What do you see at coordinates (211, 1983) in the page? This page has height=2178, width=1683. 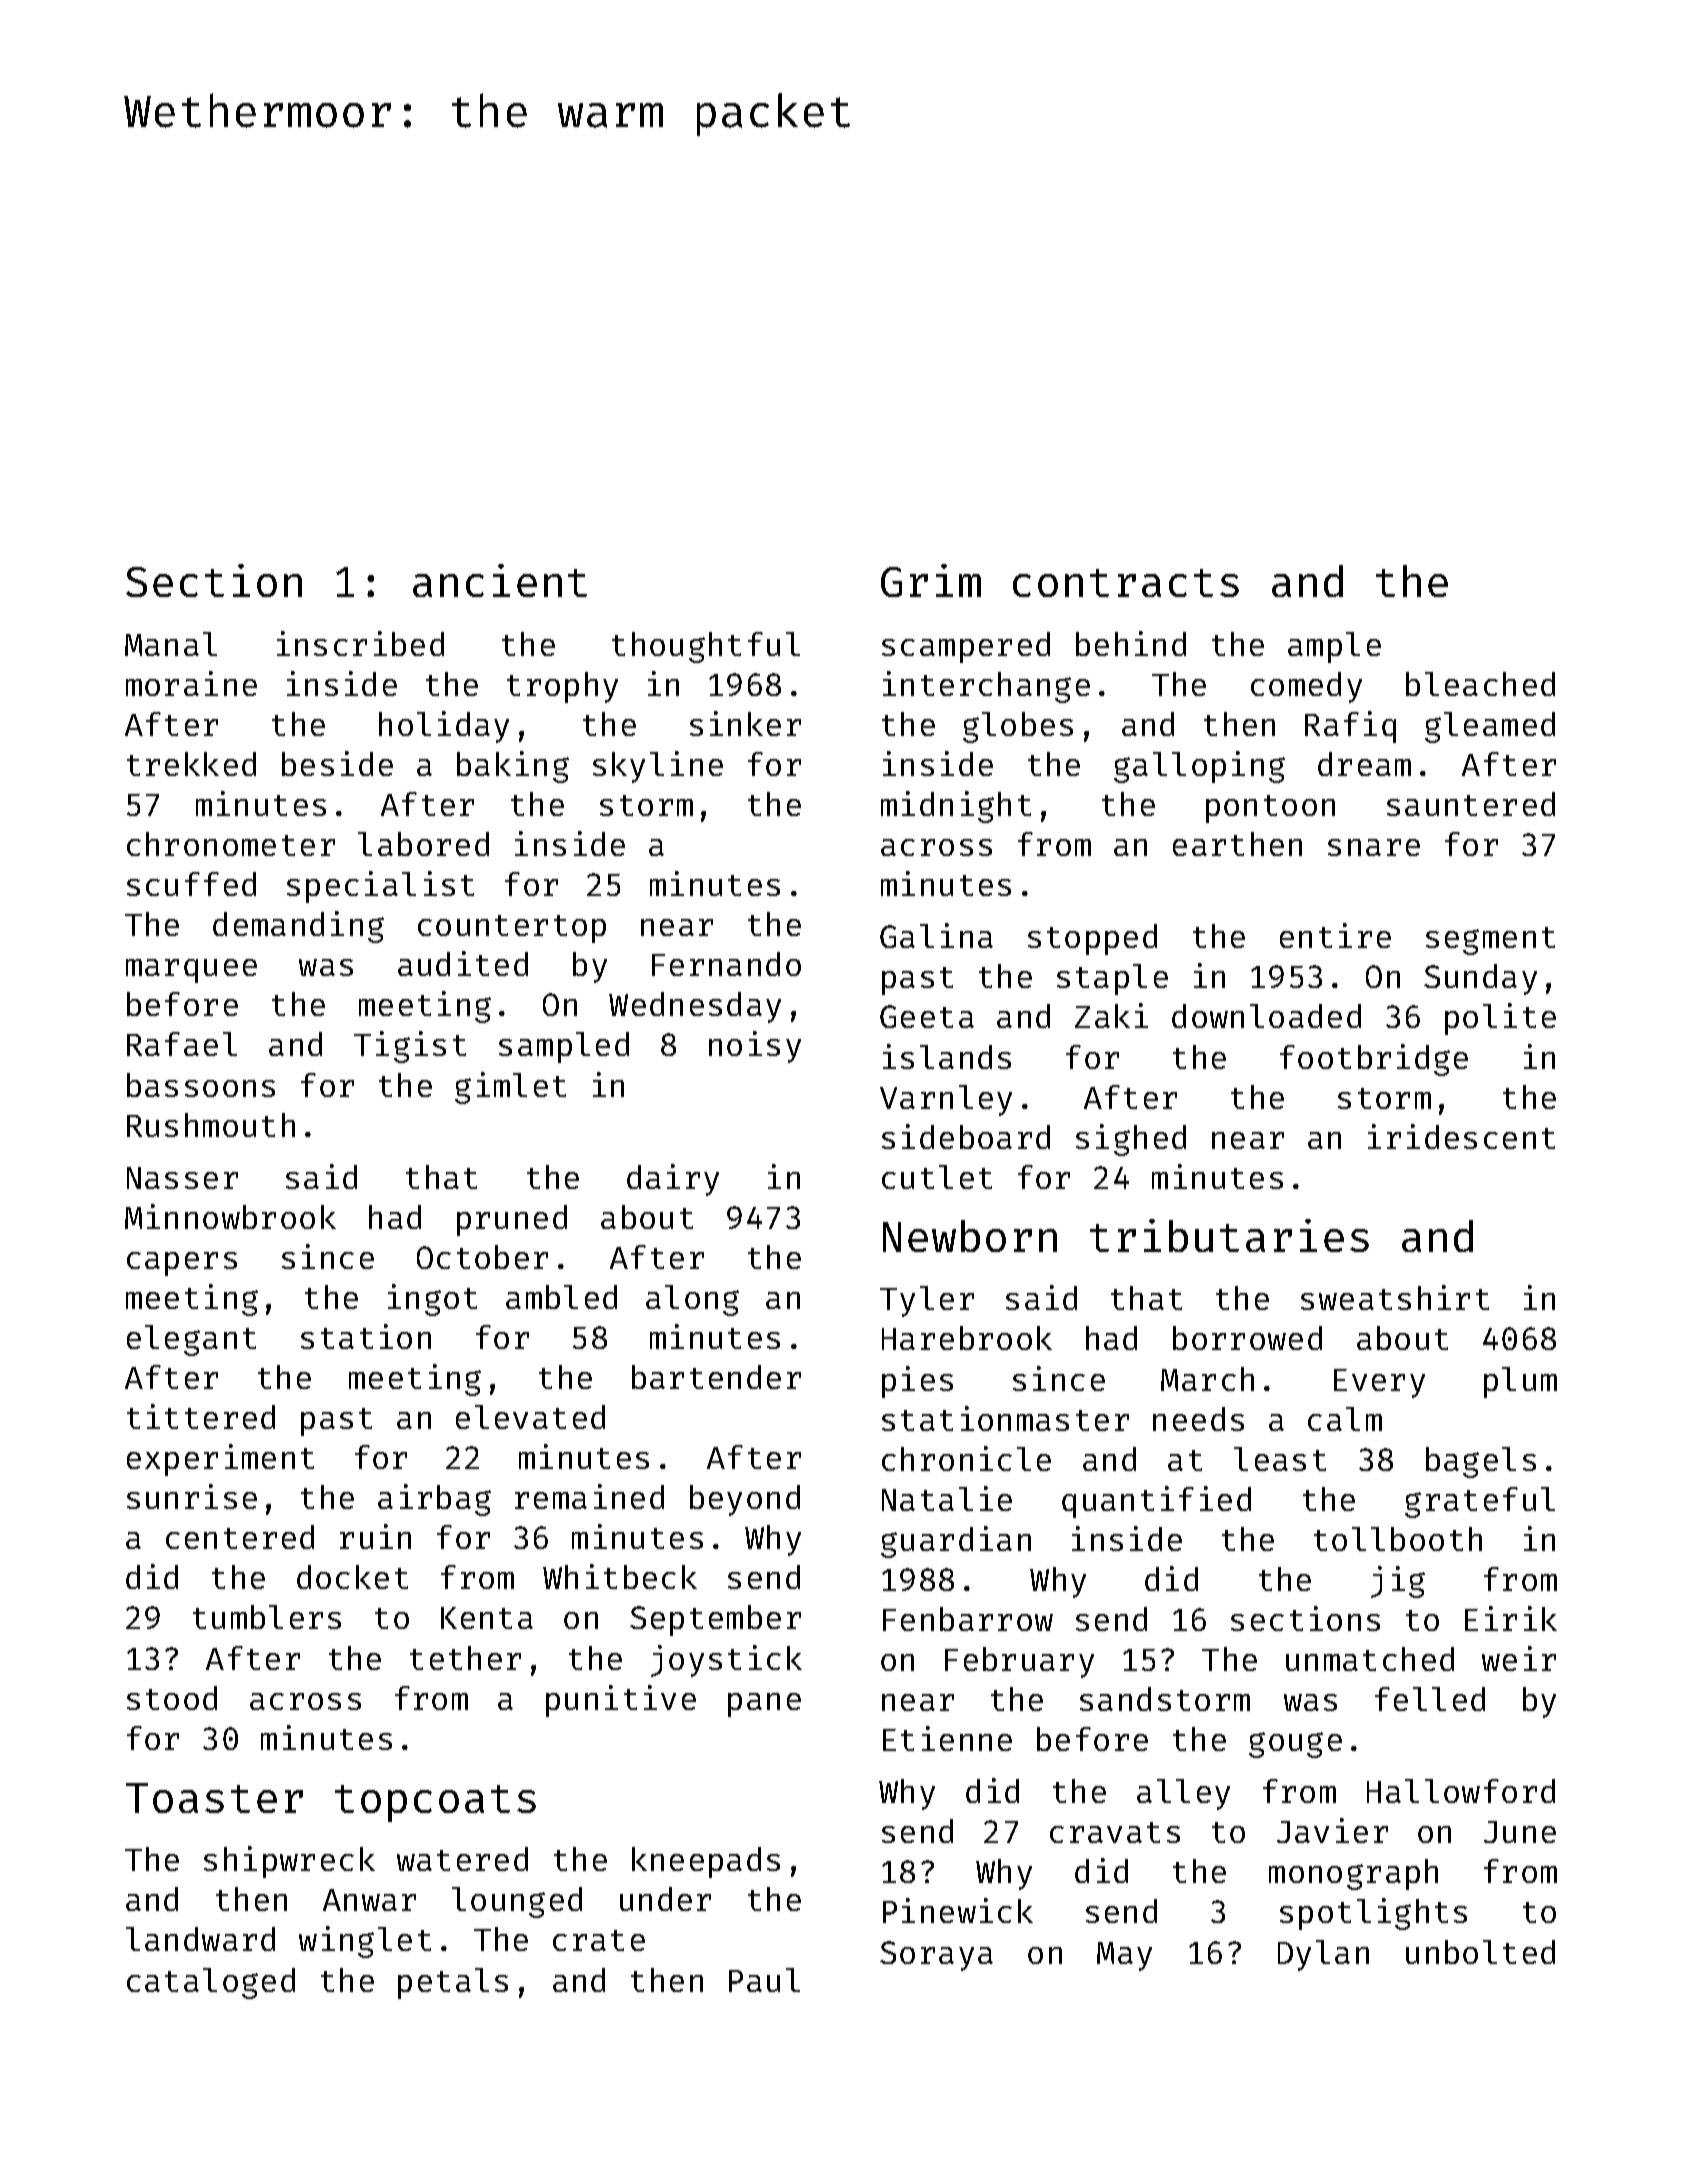 I see `cataloged` at bounding box center [211, 1983].
